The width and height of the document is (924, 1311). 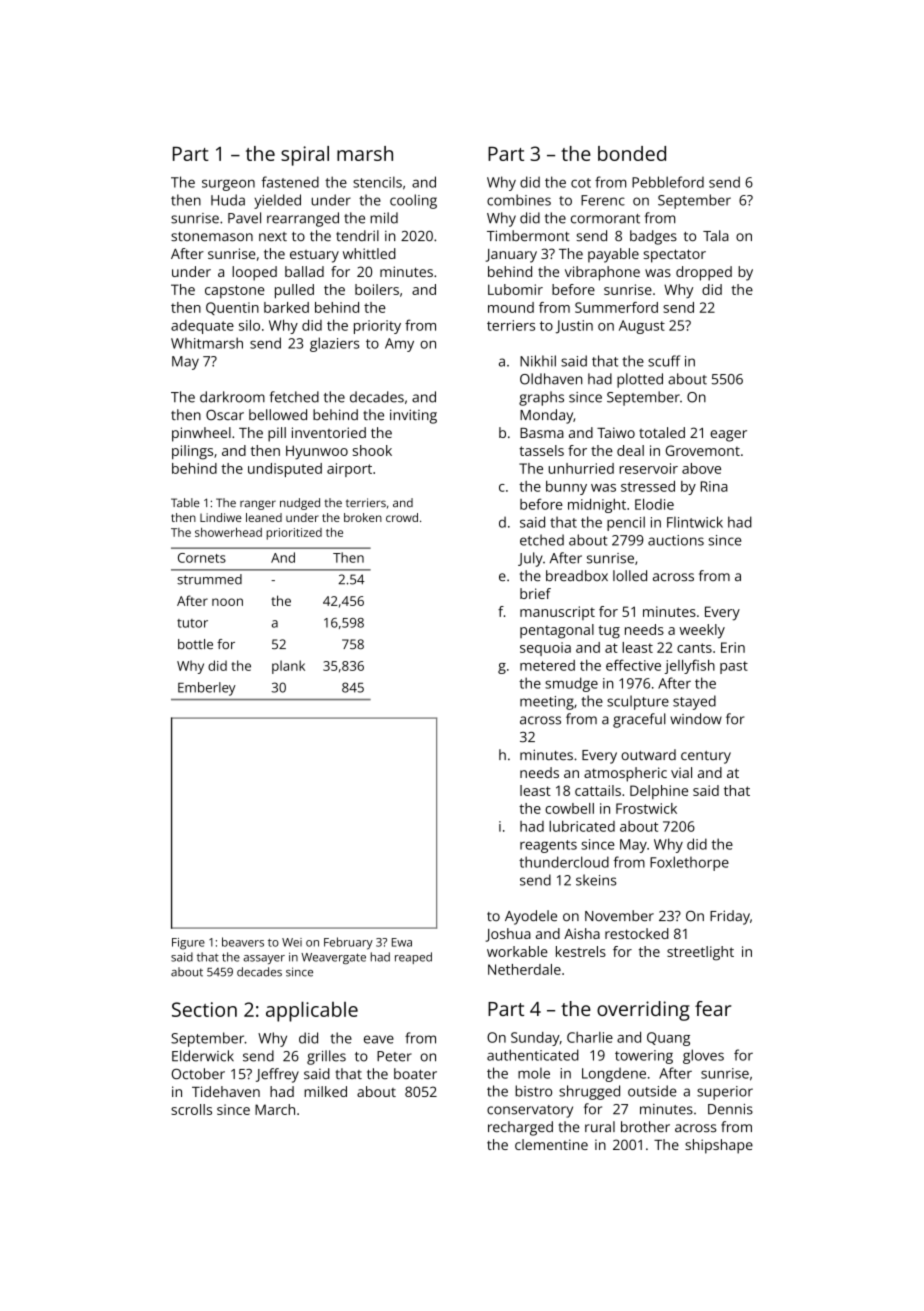 I want to click on silo, so click(x=249, y=325).
